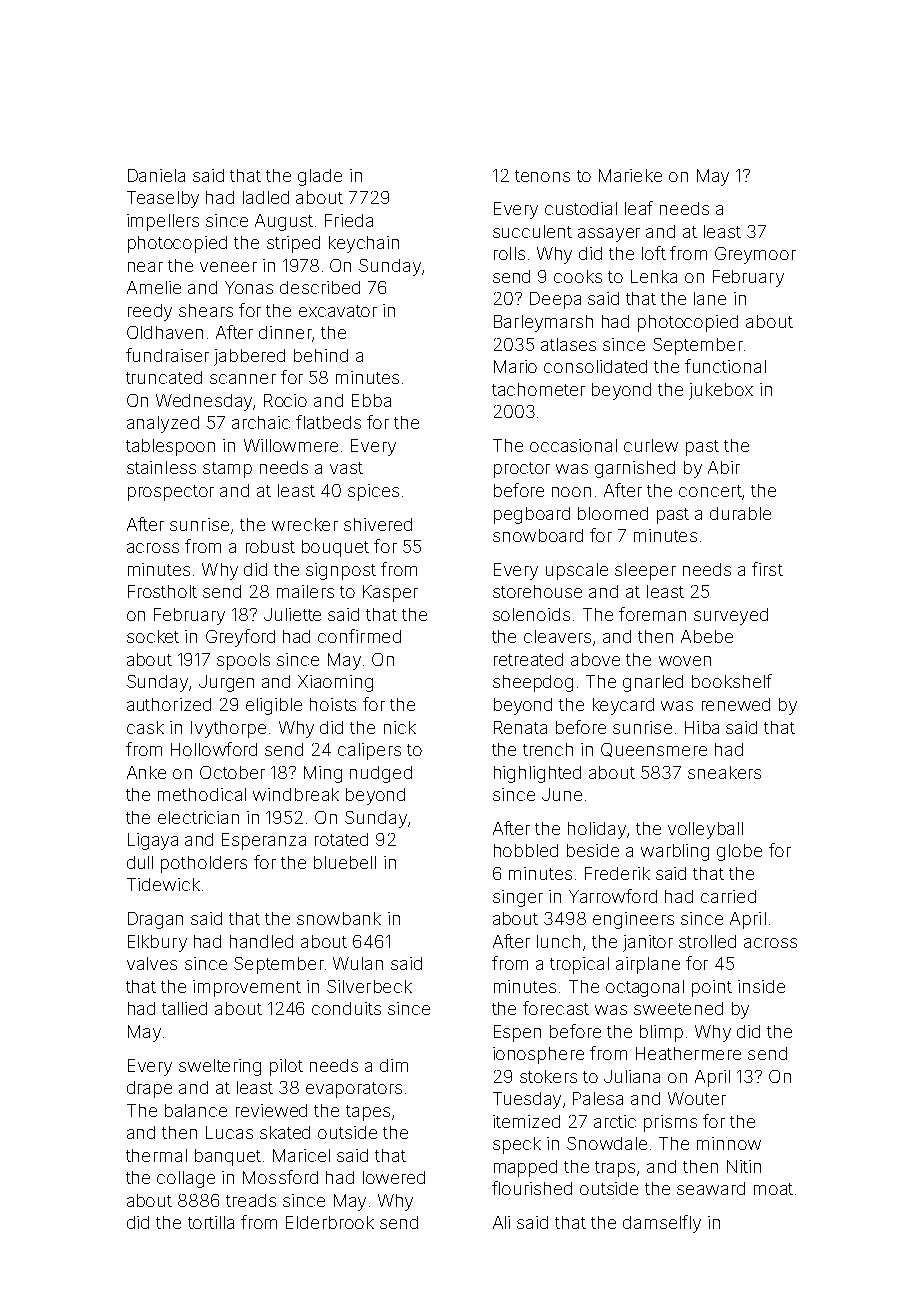 This page has height=1311, width=924. Describe the element at coordinates (702, 727) in the page. I see `Hiba` at that location.
